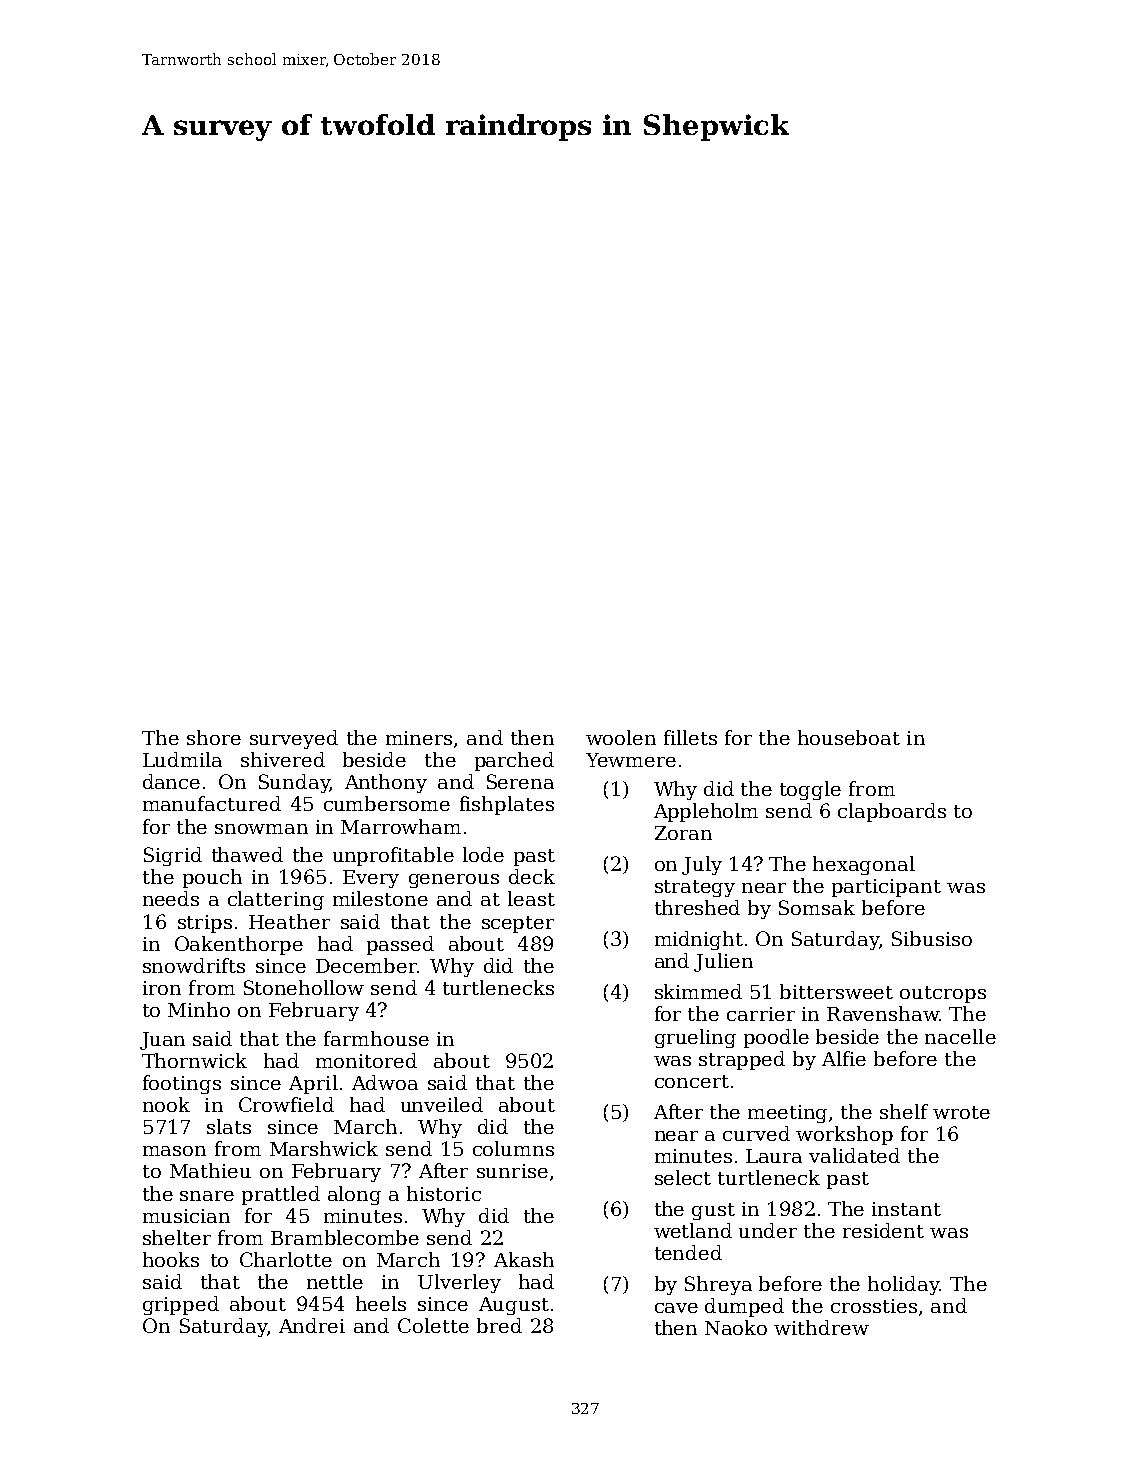  What do you see at coordinates (182, 759) in the screenshot?
I see `Ludmila` at bounding box center [182, 759].
